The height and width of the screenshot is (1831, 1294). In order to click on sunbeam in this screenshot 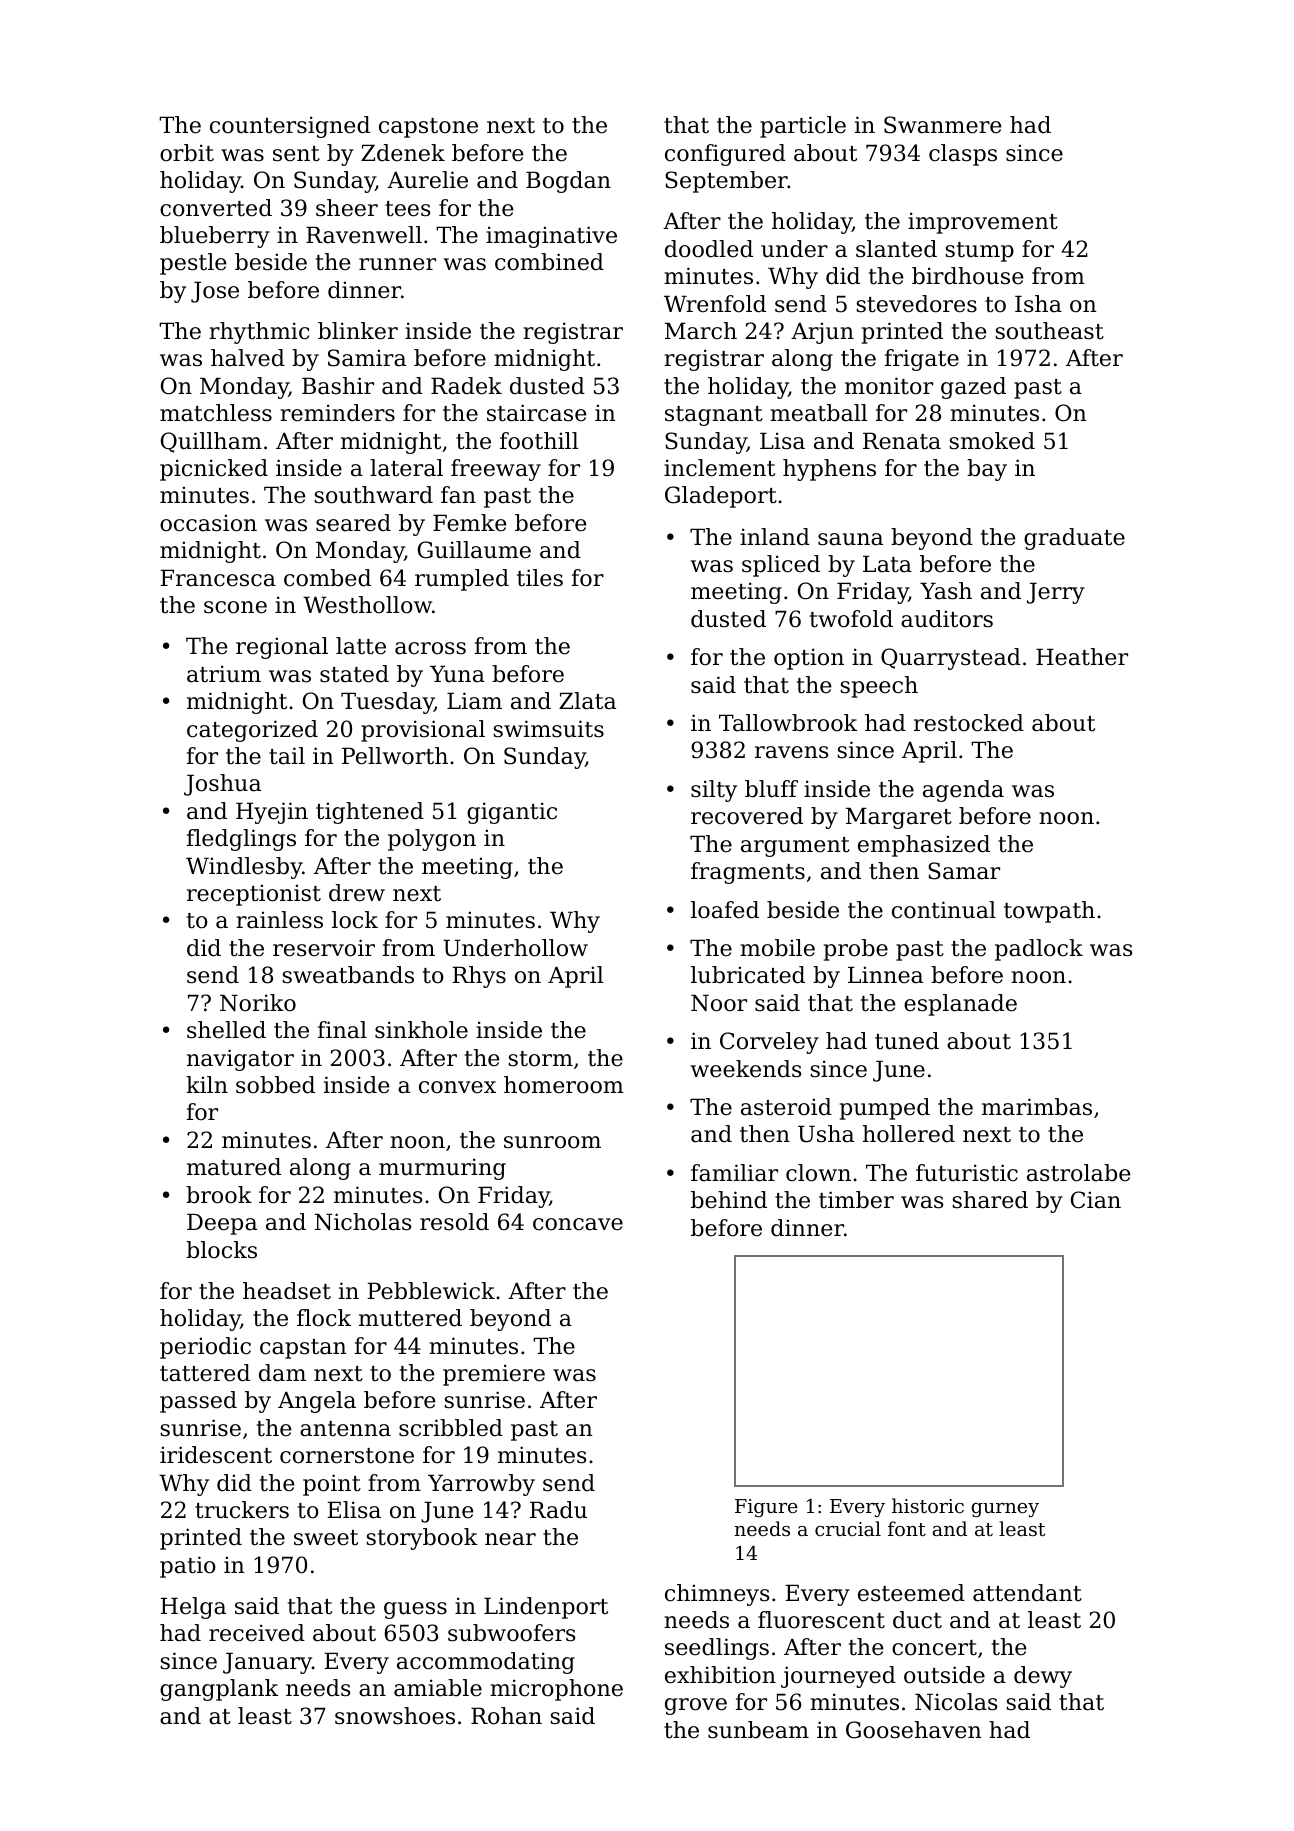, I will do `click(758, 1730)`.
